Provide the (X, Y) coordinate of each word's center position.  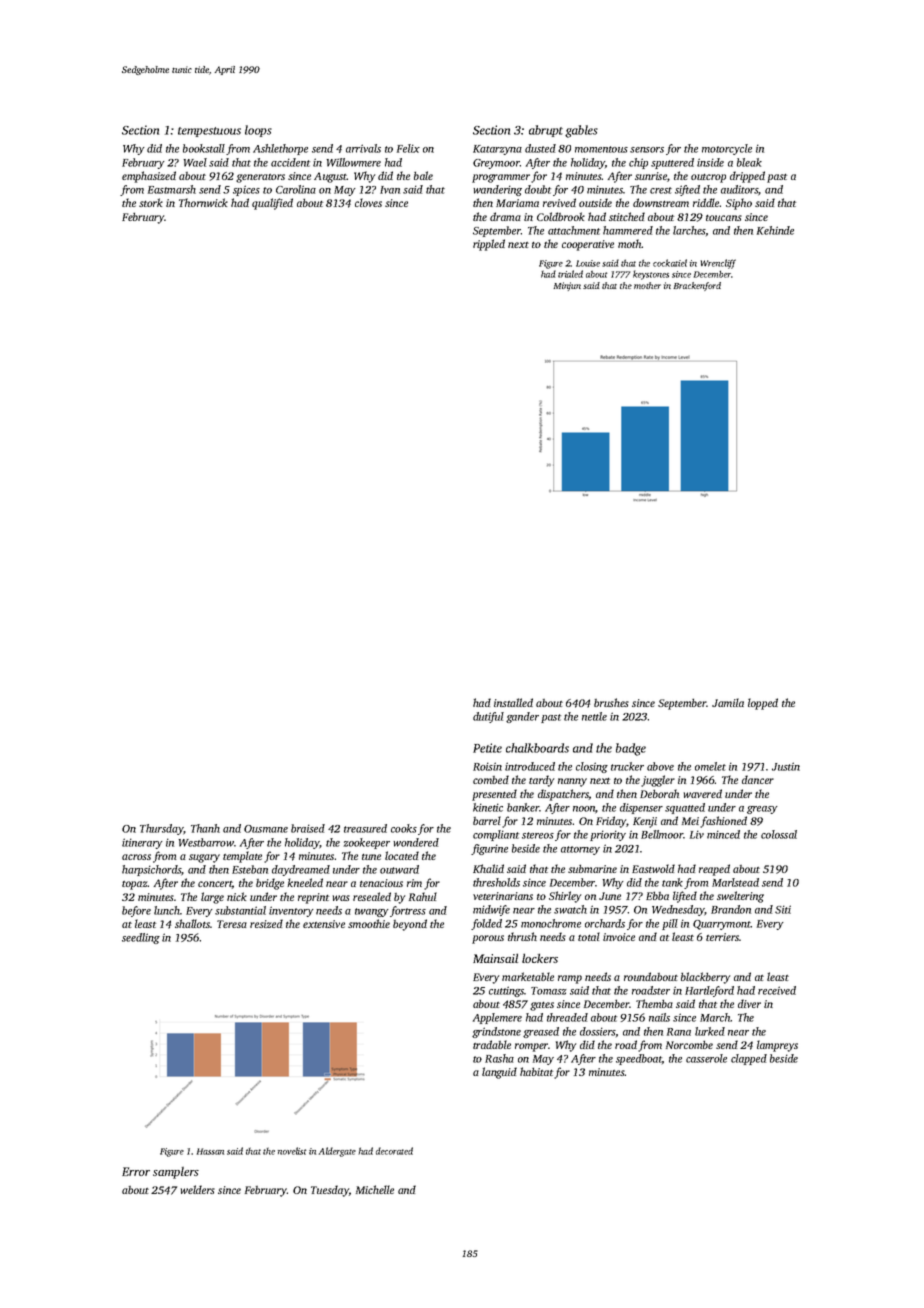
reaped (714, 870)
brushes (611, 702)
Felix (408, 148)
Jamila (728, 702)
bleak (749, 162)
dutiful (488, 717)
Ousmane (266, 829)
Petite (487, 748)
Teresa (232, 924)
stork (151, 202)
